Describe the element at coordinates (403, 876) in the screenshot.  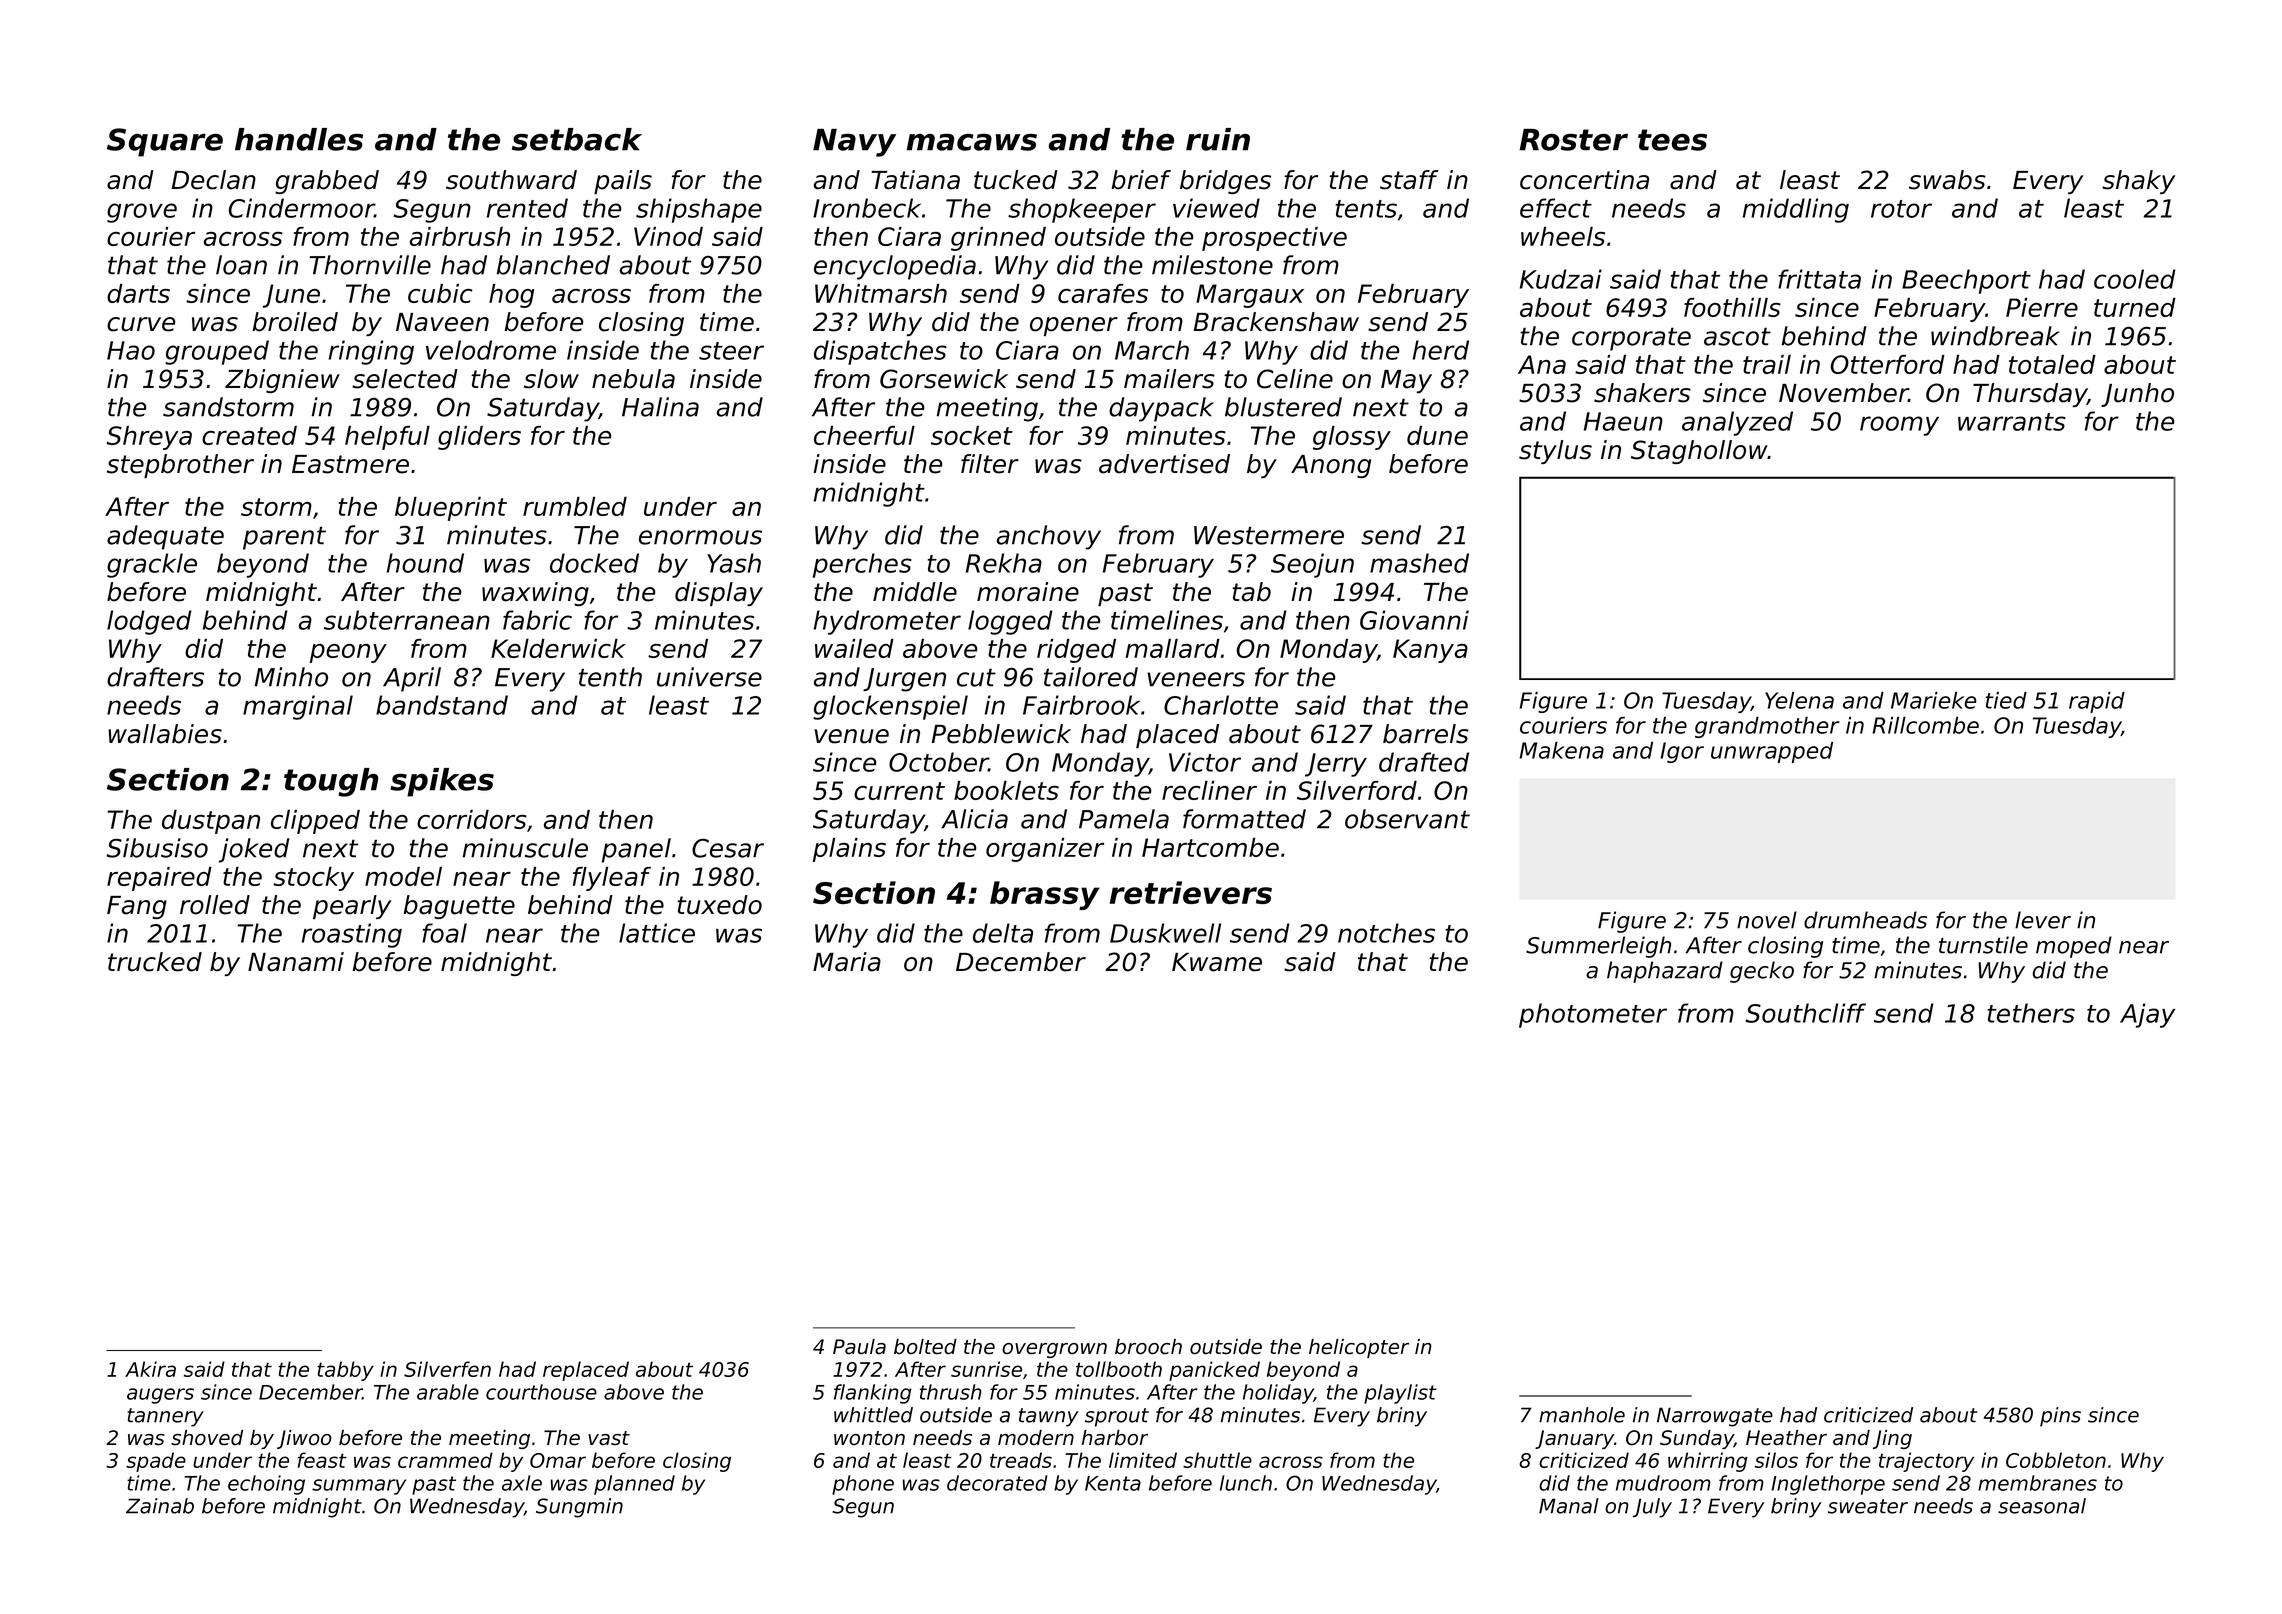
I see `model` at that location.
